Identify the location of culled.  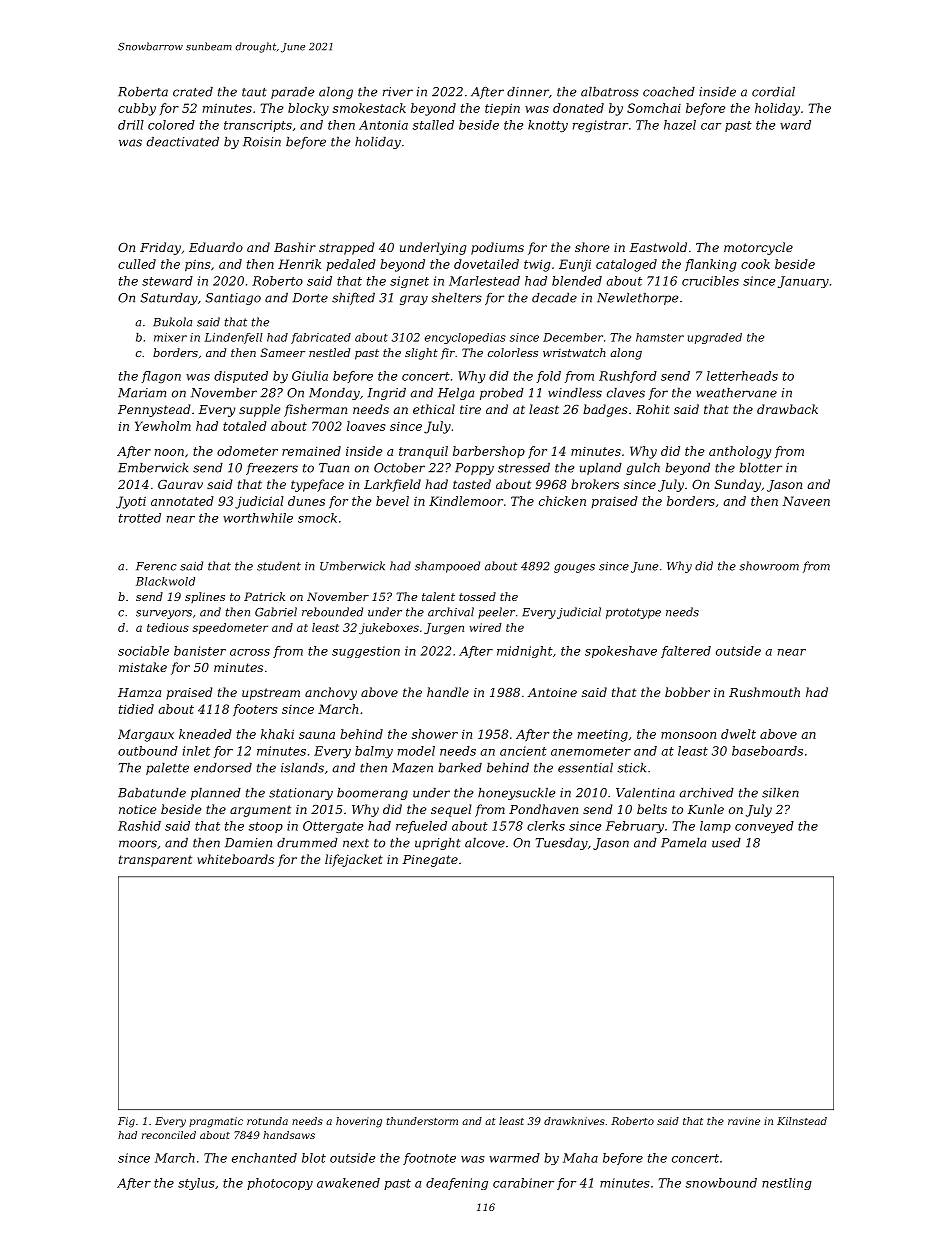
(137, 264).
